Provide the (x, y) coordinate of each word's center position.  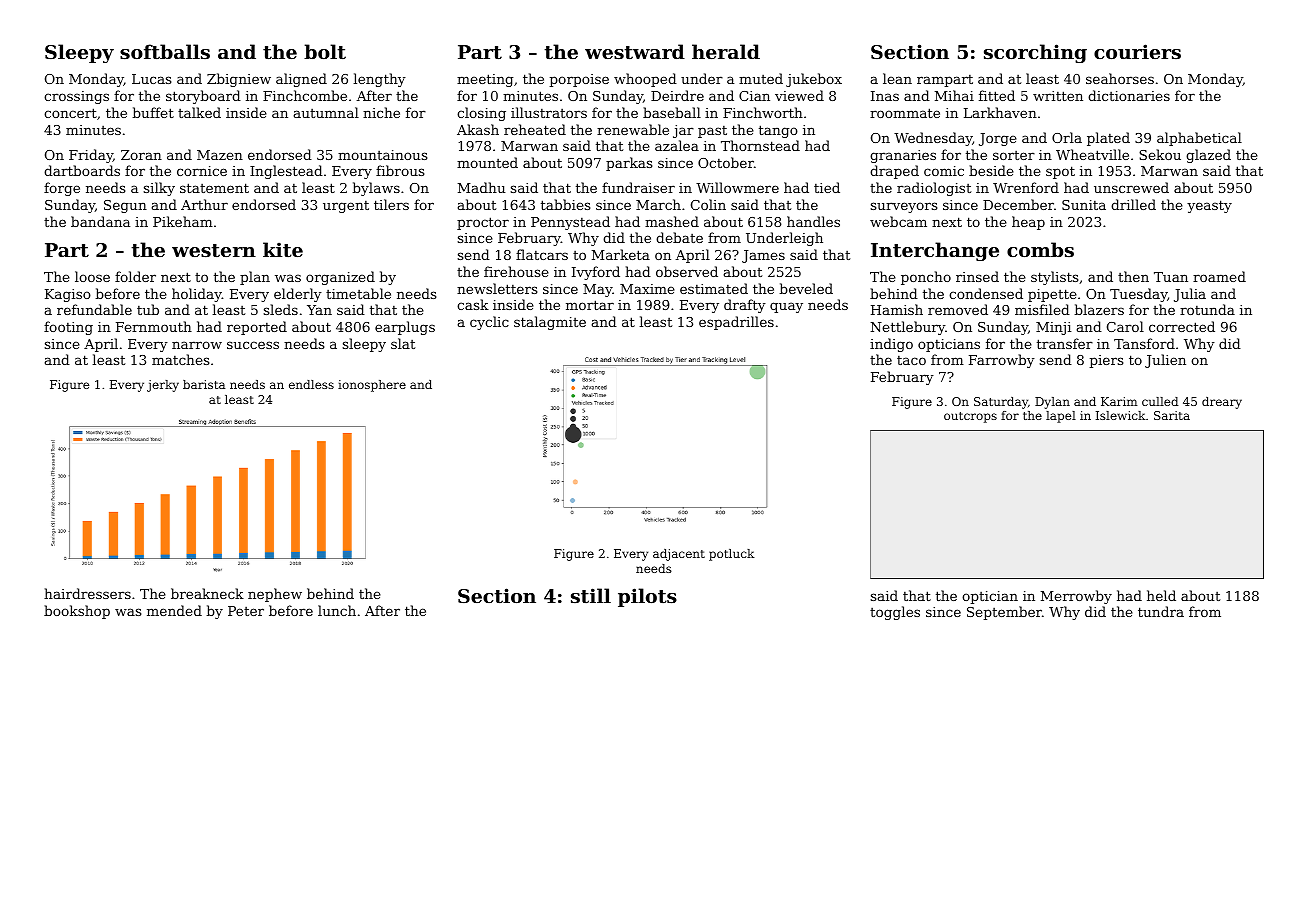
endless (311, 384)
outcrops (970, 417)
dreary (1222, 403)
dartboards (82, 170)
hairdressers (87, 593)
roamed (1219, 276)
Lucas (151, 79)
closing (481, 114)
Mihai (954, 95)
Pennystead (570, 223)
